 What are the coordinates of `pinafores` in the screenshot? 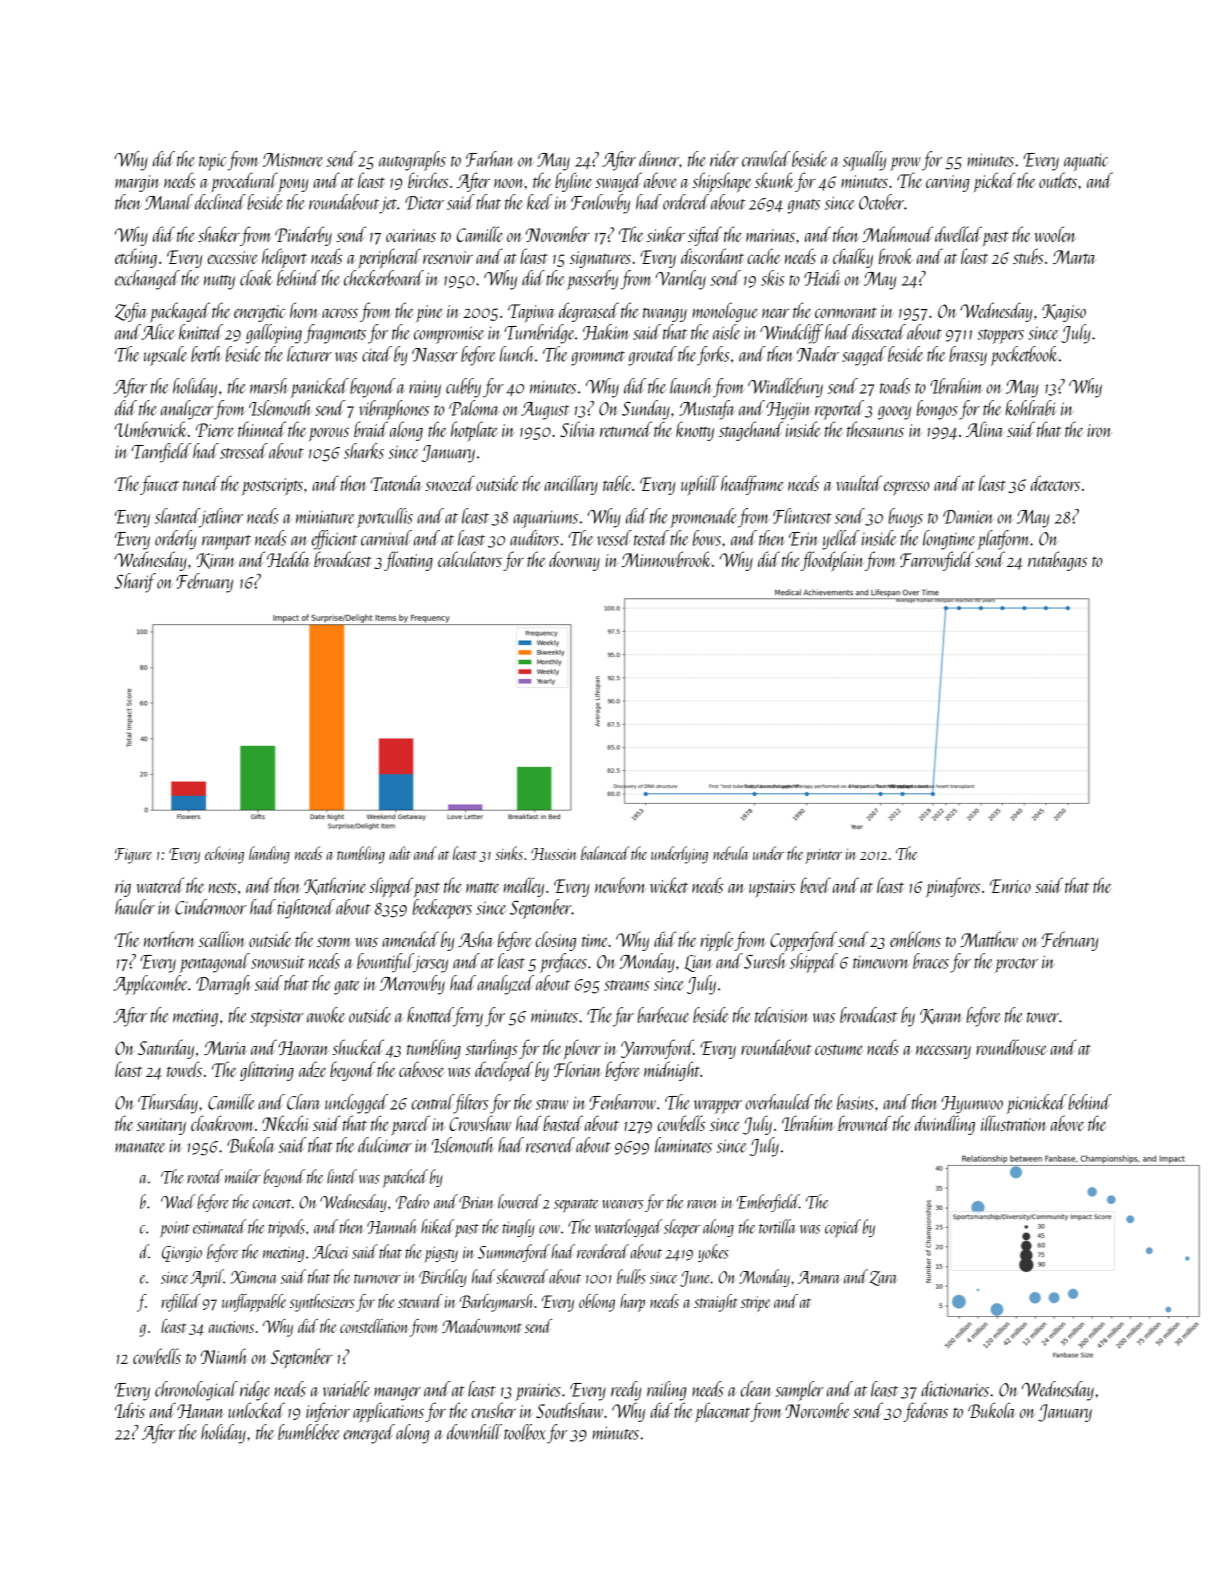 It's located at (952, 887).
